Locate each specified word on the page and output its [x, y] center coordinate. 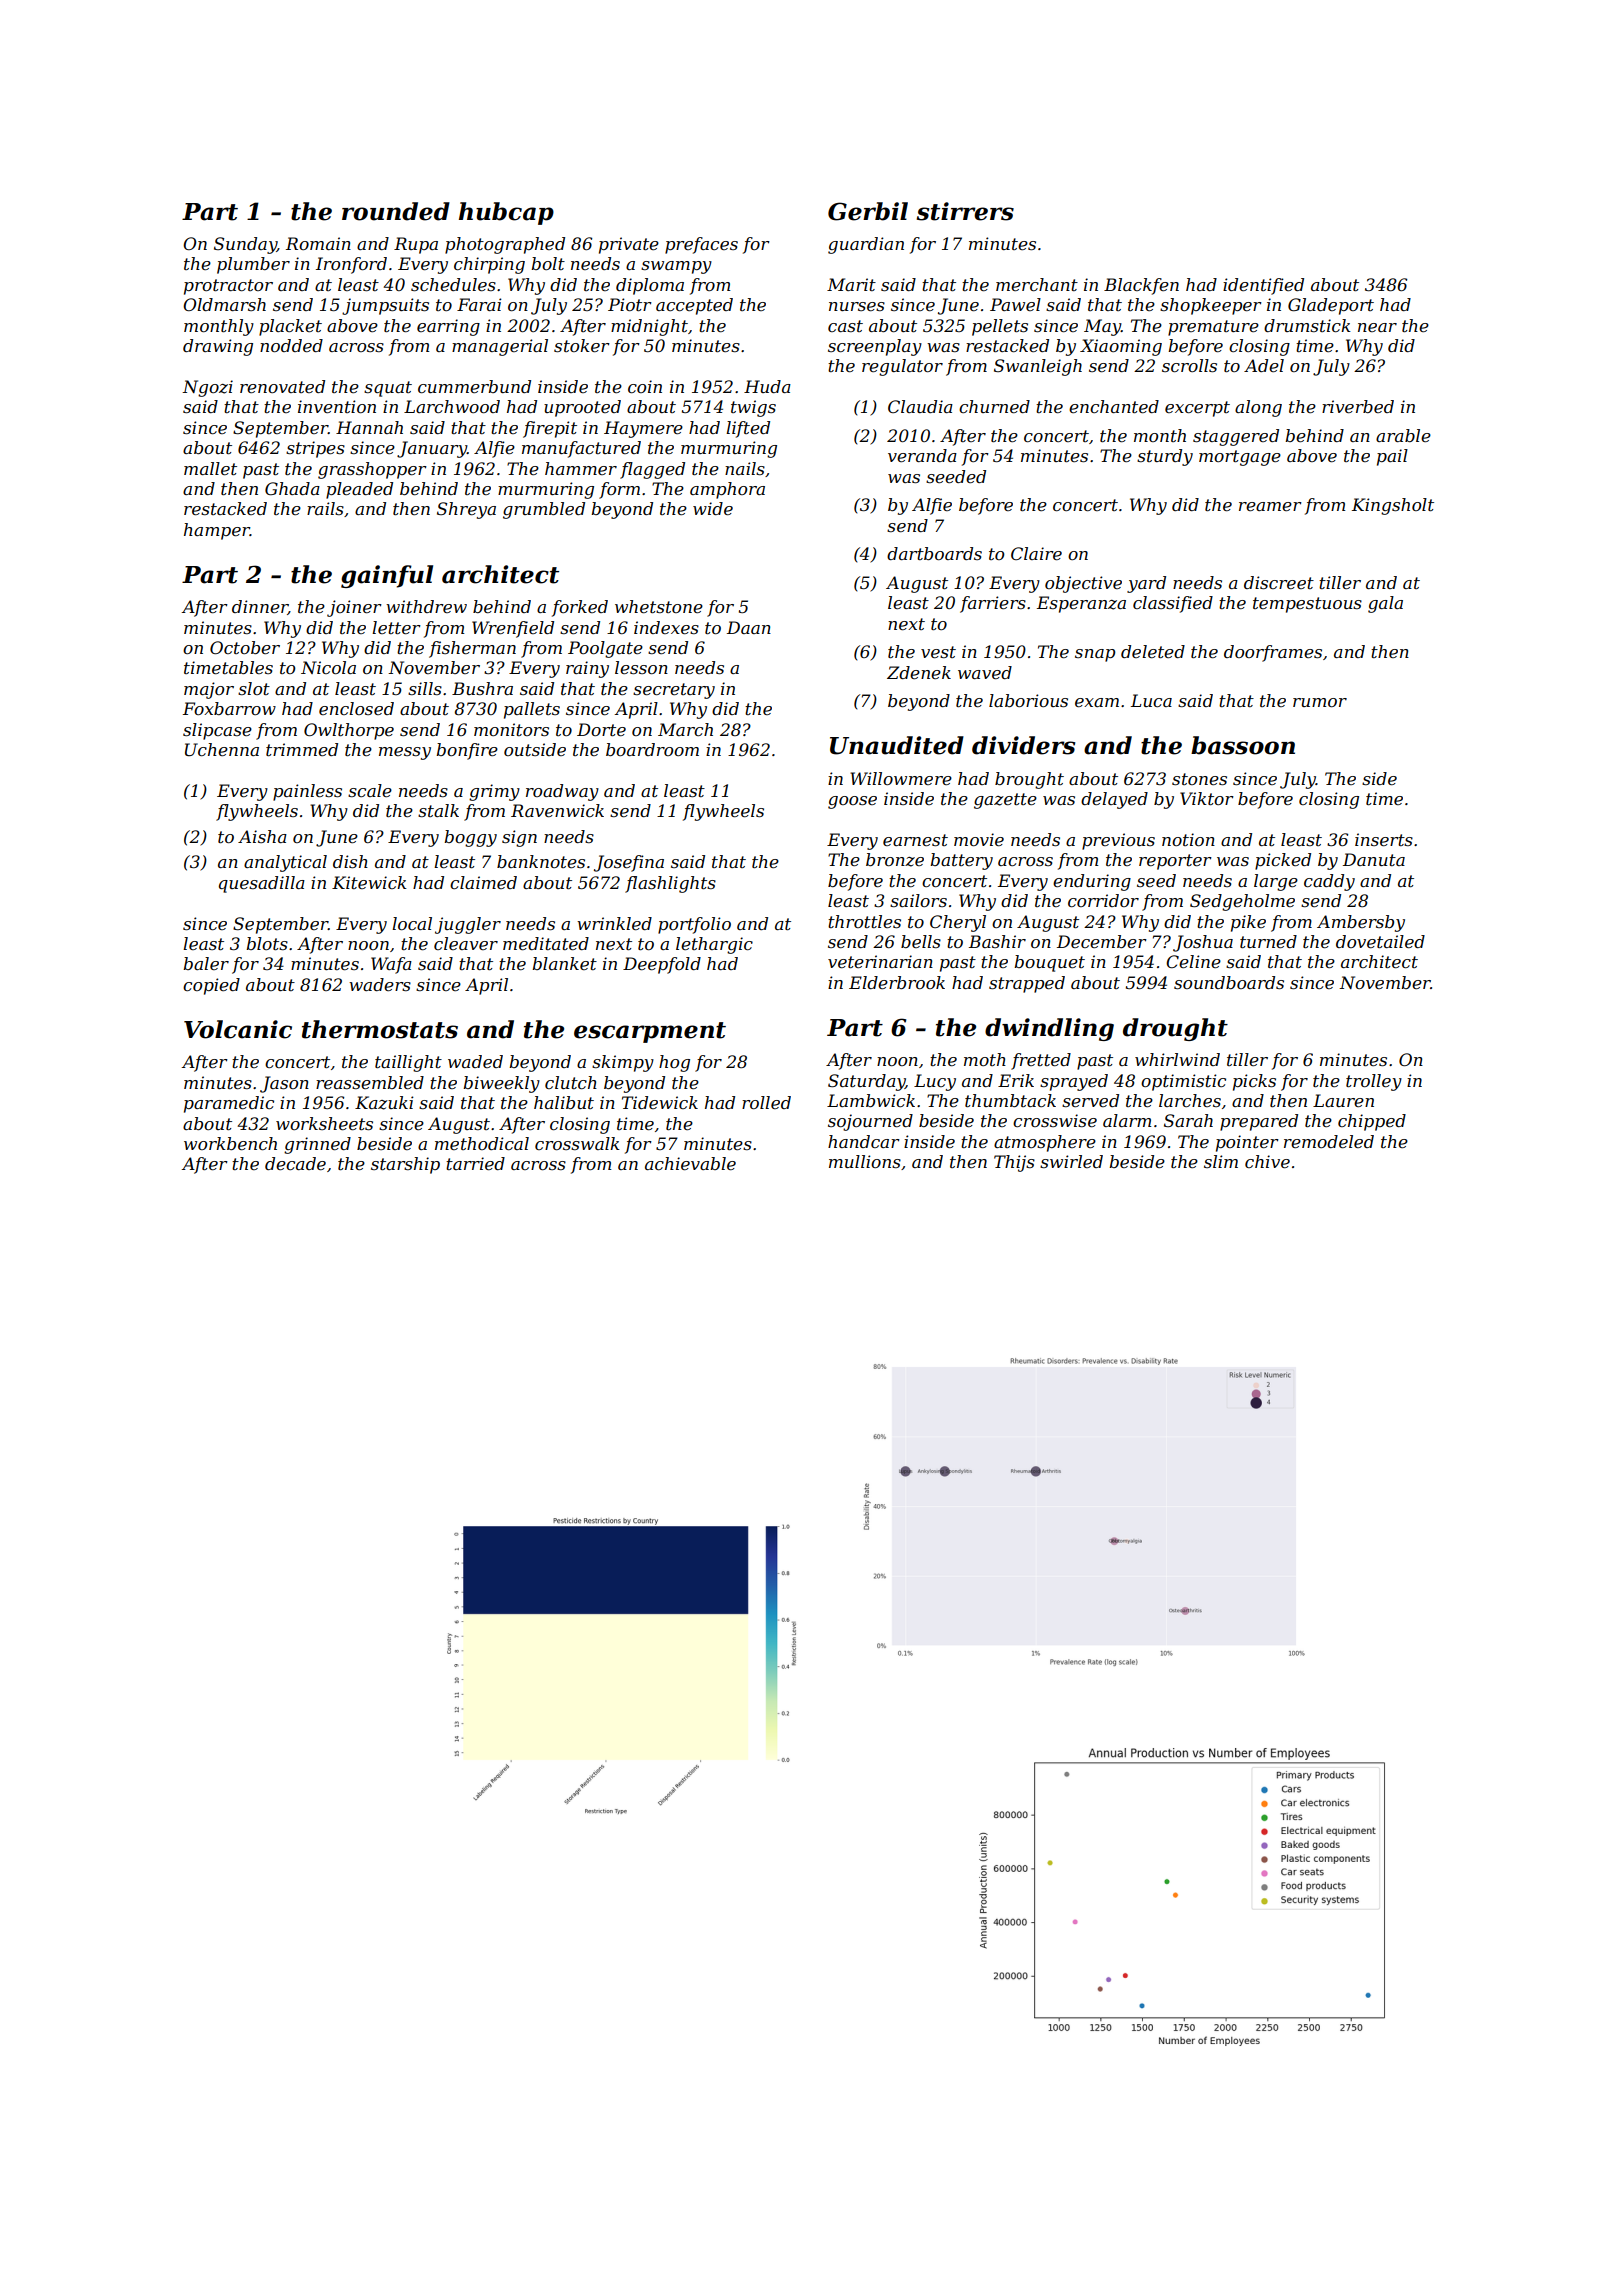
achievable [690, 1163]
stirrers [965, 211]
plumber [253, 265]
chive [1267, 1161]
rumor [1320, 702]
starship [405, 1165]
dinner [260, 607]
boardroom [652, 749]
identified [1263, 286]
